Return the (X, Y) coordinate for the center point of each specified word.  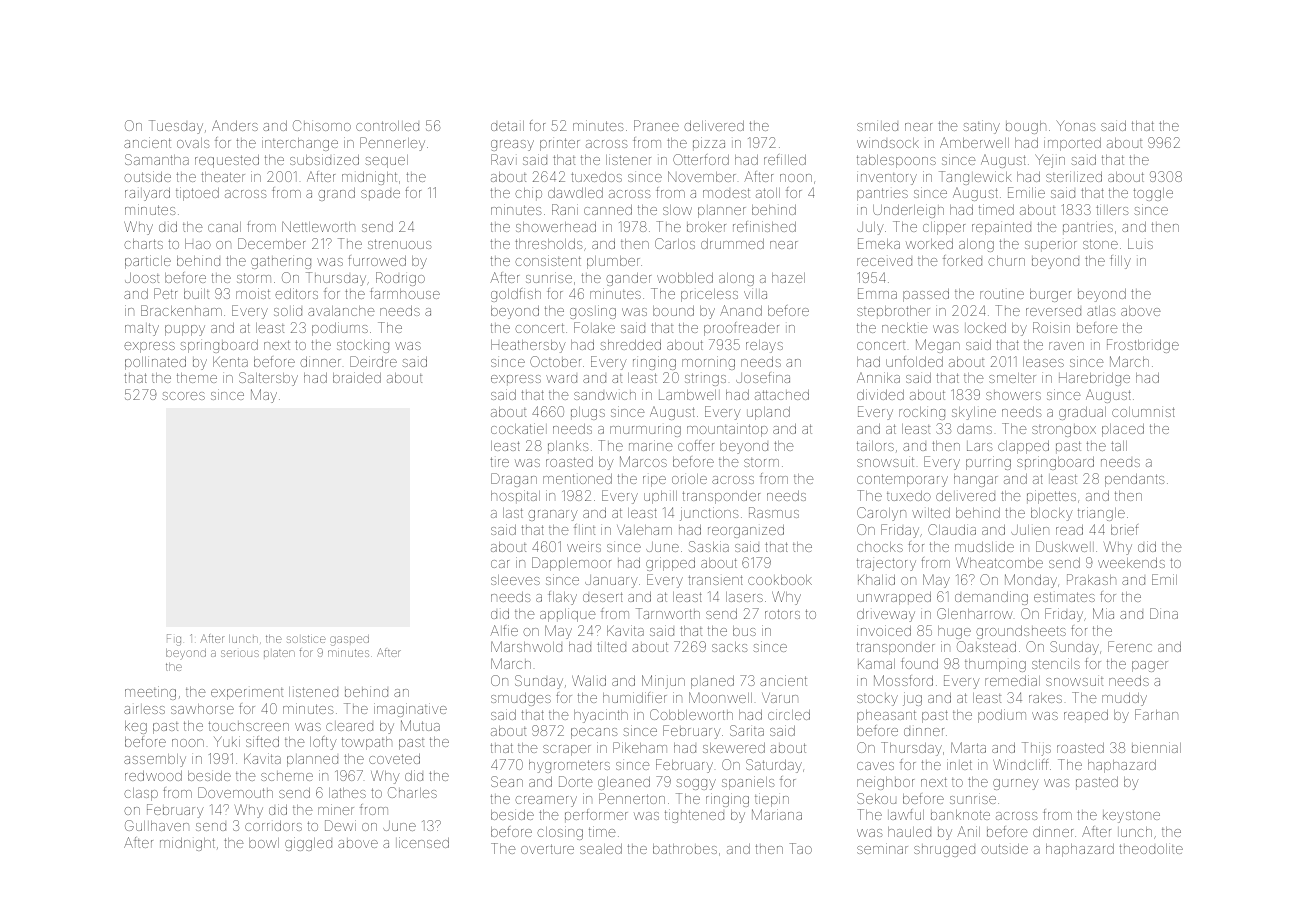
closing (560, 833)
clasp (141, 794)
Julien (1030, 530)
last (513, 513)
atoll (768, 193)
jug (912, 699)
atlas (1101, 311)
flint (584, 529)
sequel (386, 161)
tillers (1112, 210)
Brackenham (181, 310)
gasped (349, 640)
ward (561, 379)
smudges (521, 699)
